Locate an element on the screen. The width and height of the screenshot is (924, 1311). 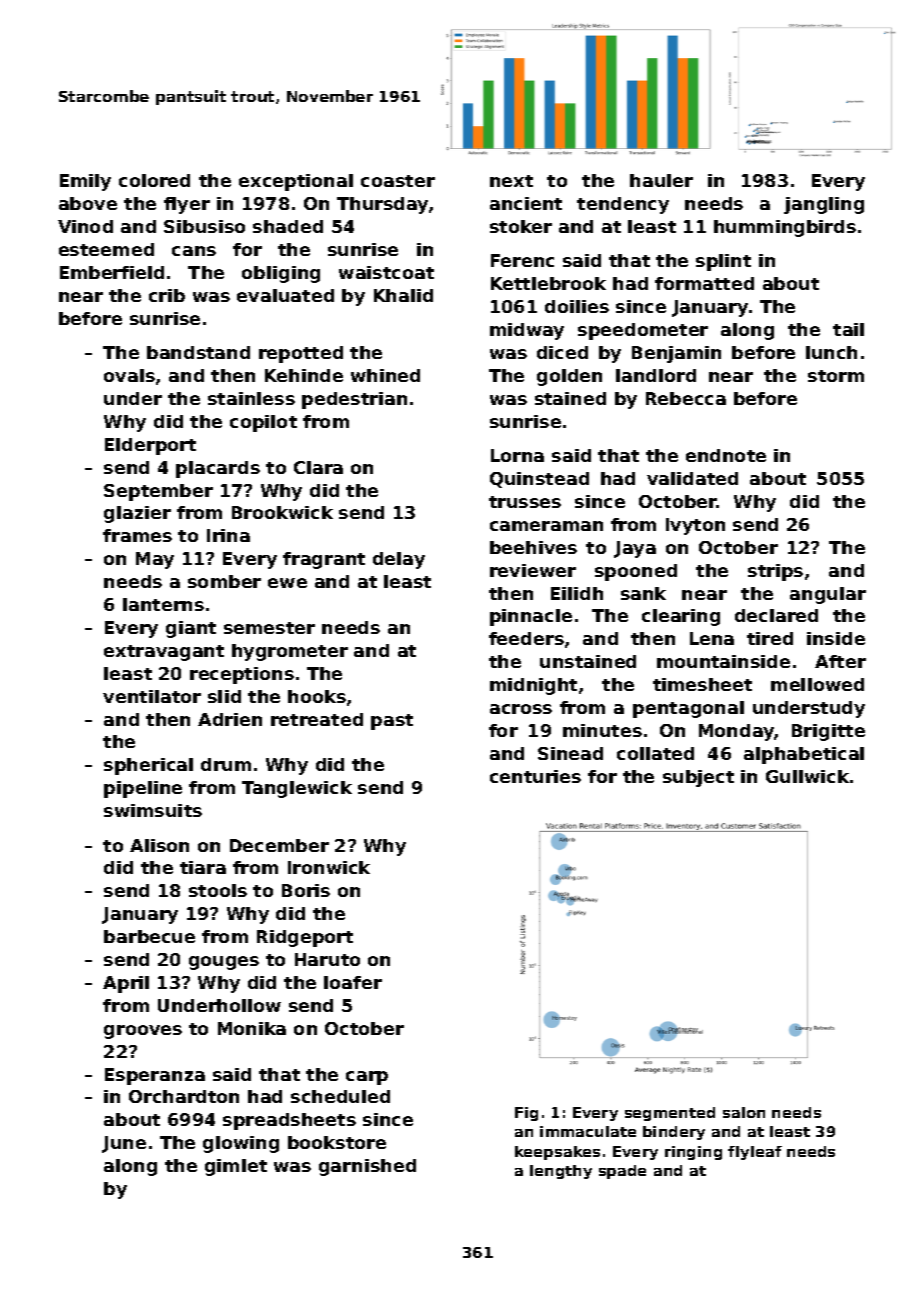
Ferenc is located at coordinates (522, 260).
